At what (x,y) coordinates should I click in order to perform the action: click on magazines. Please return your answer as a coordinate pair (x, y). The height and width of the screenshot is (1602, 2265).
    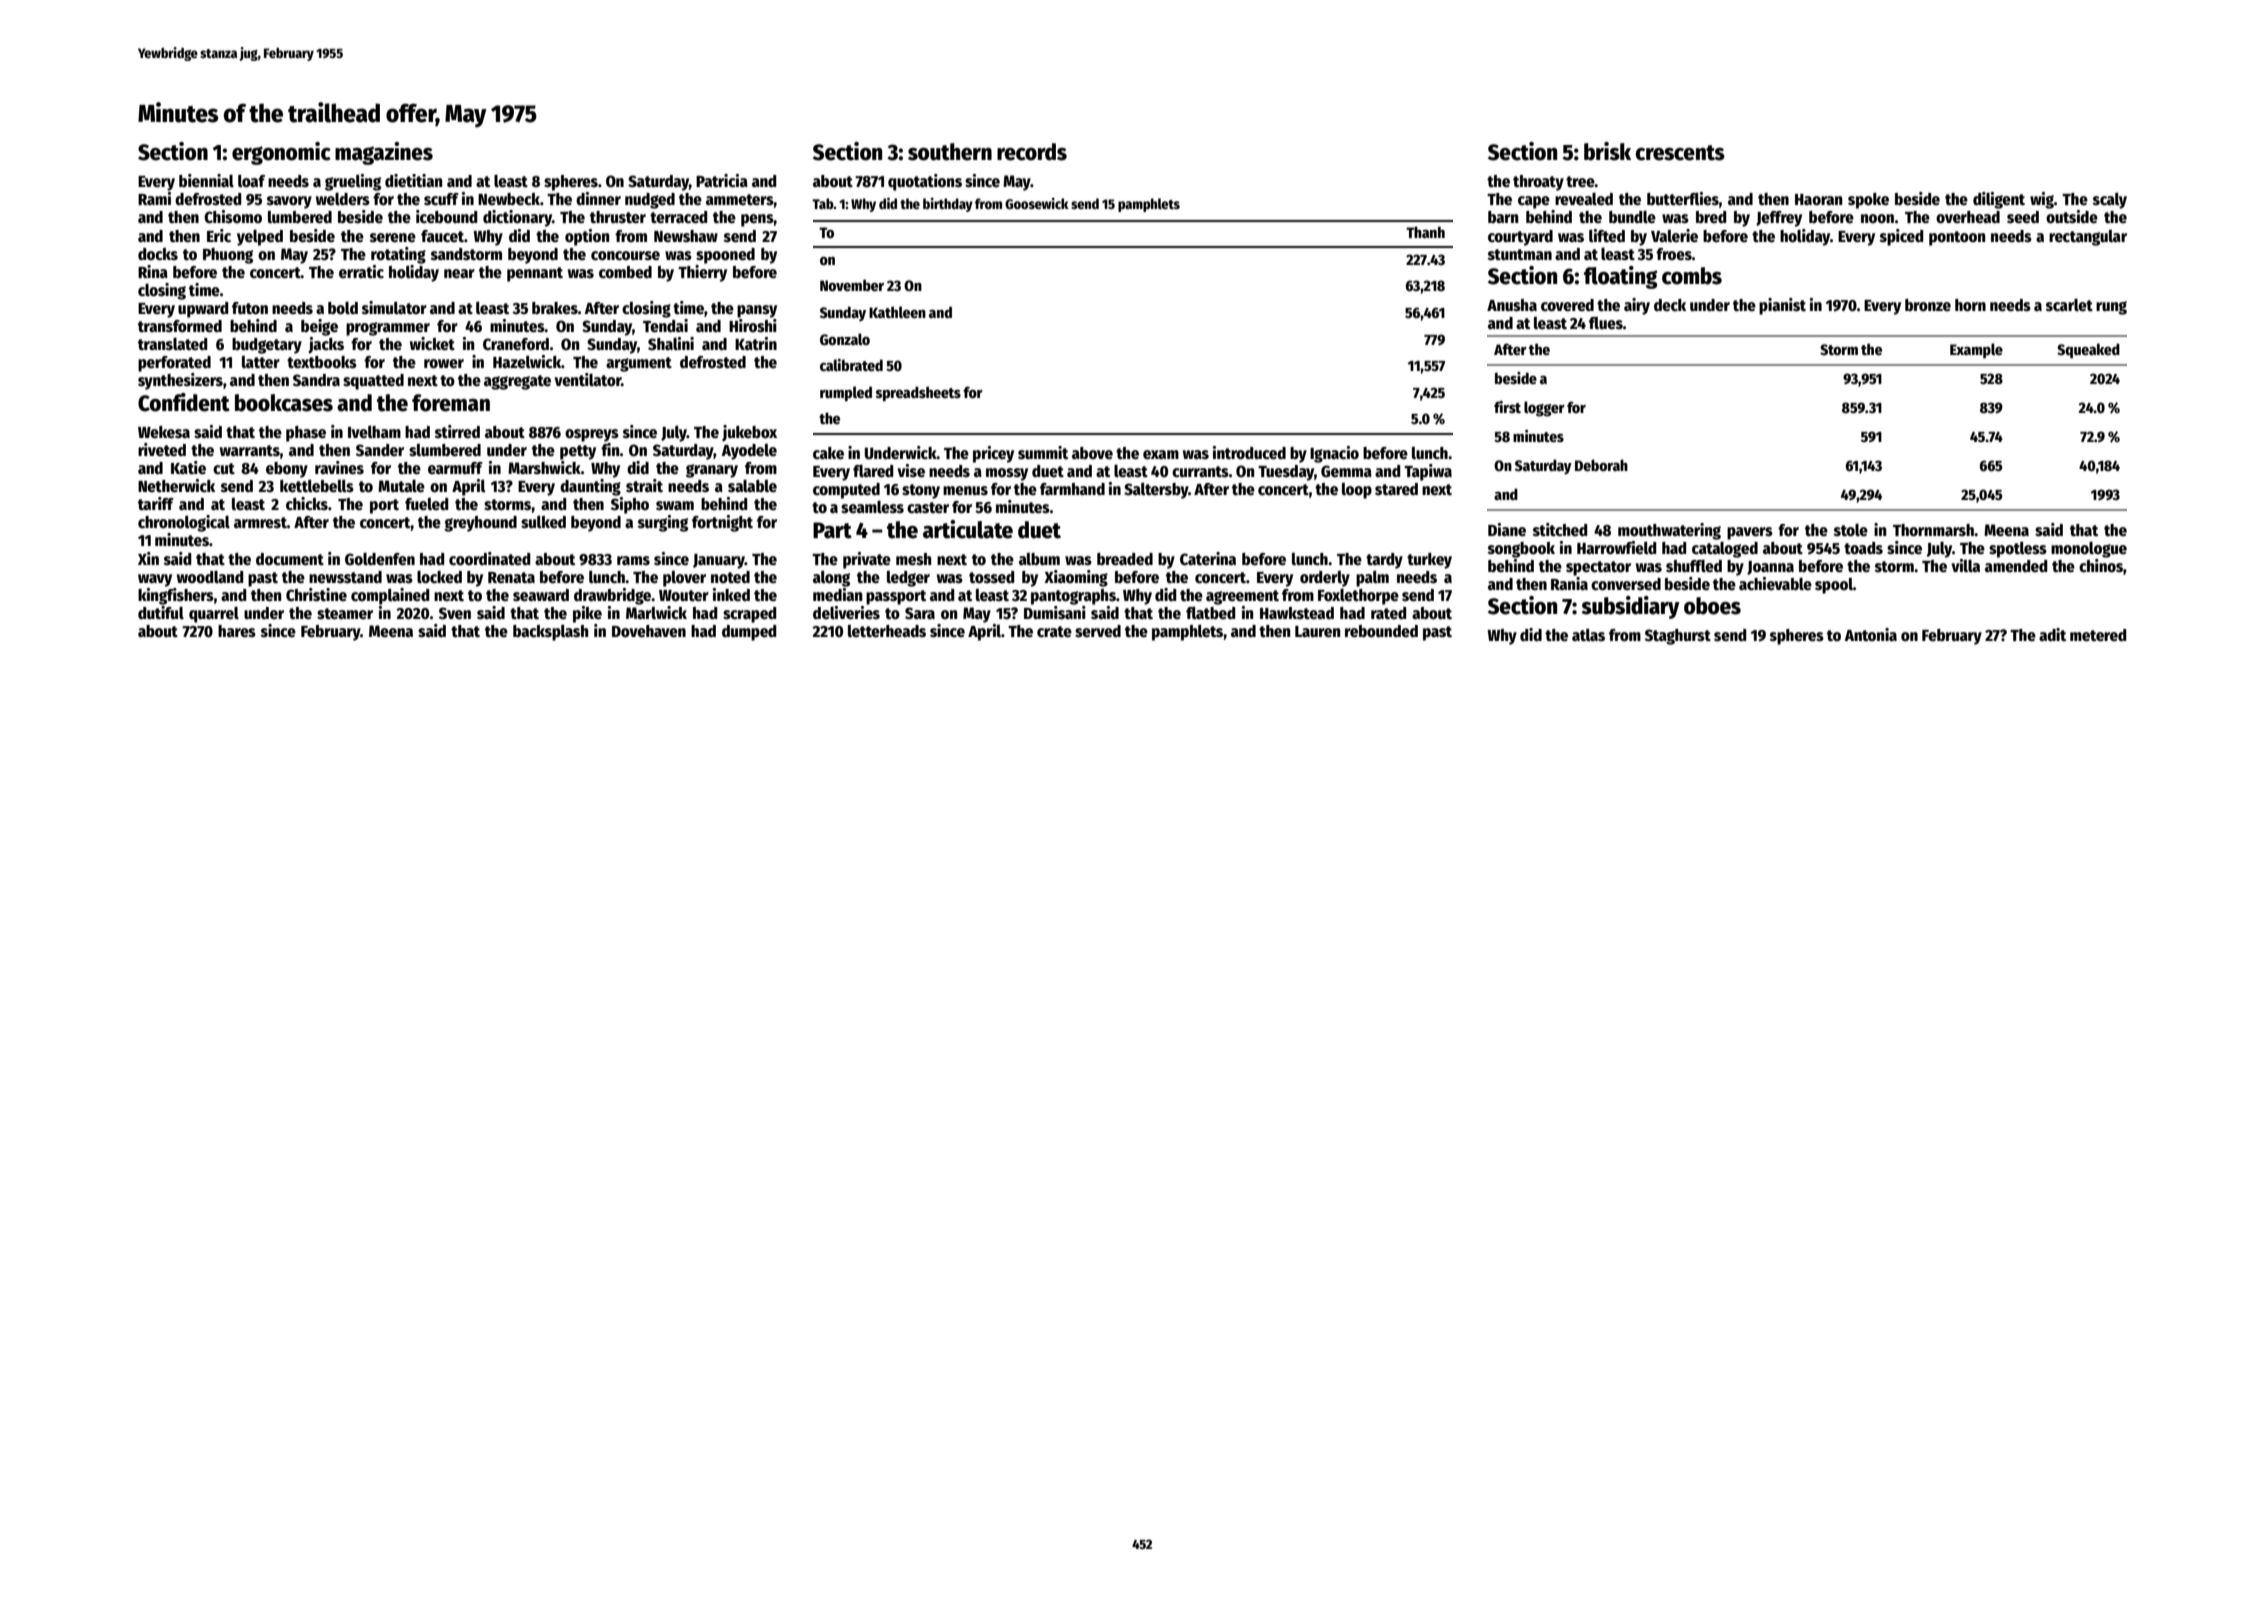
    Looking at the image, I should click on (384, 153).
